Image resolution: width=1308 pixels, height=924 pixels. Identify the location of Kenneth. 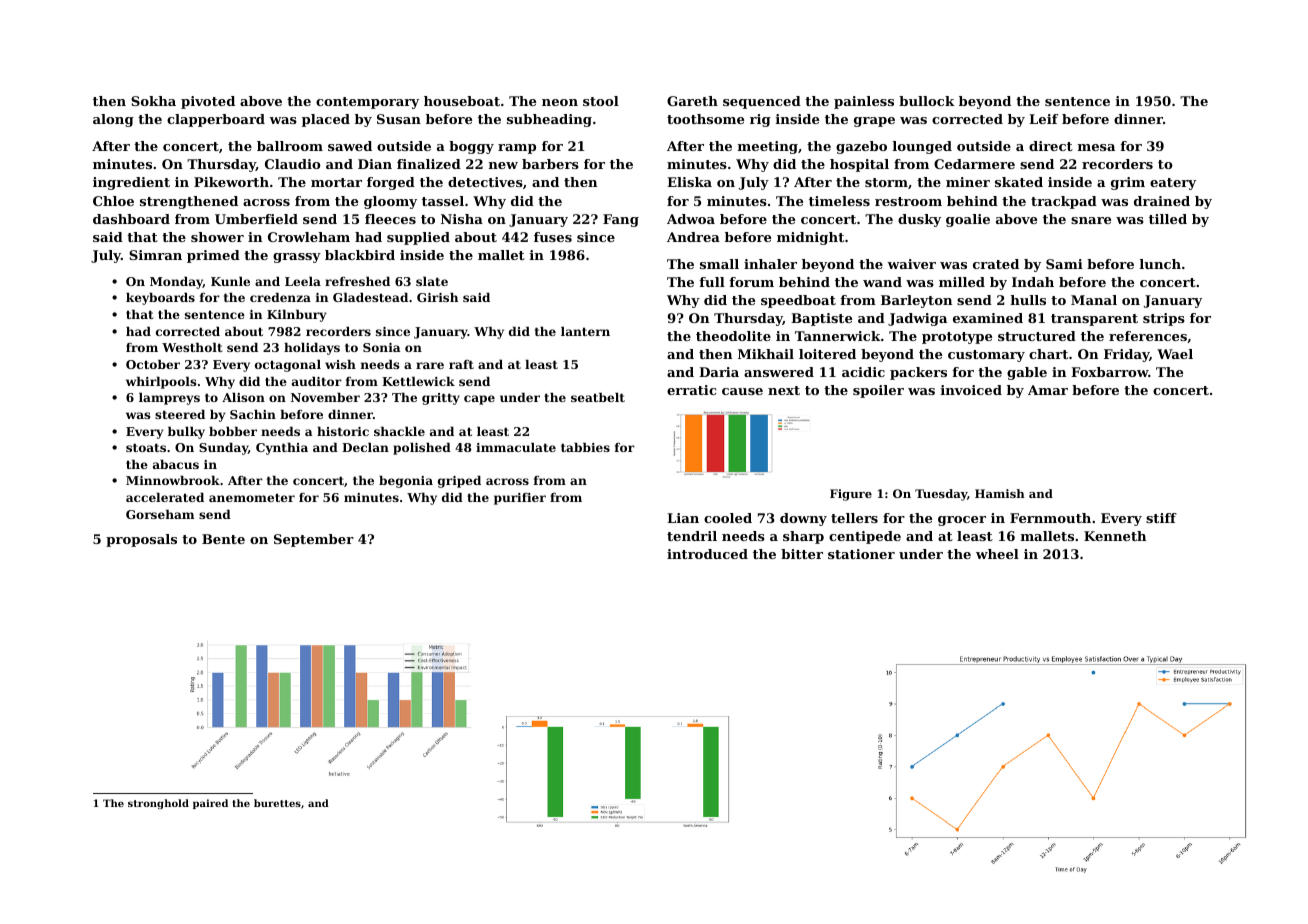
(1115, 536).
